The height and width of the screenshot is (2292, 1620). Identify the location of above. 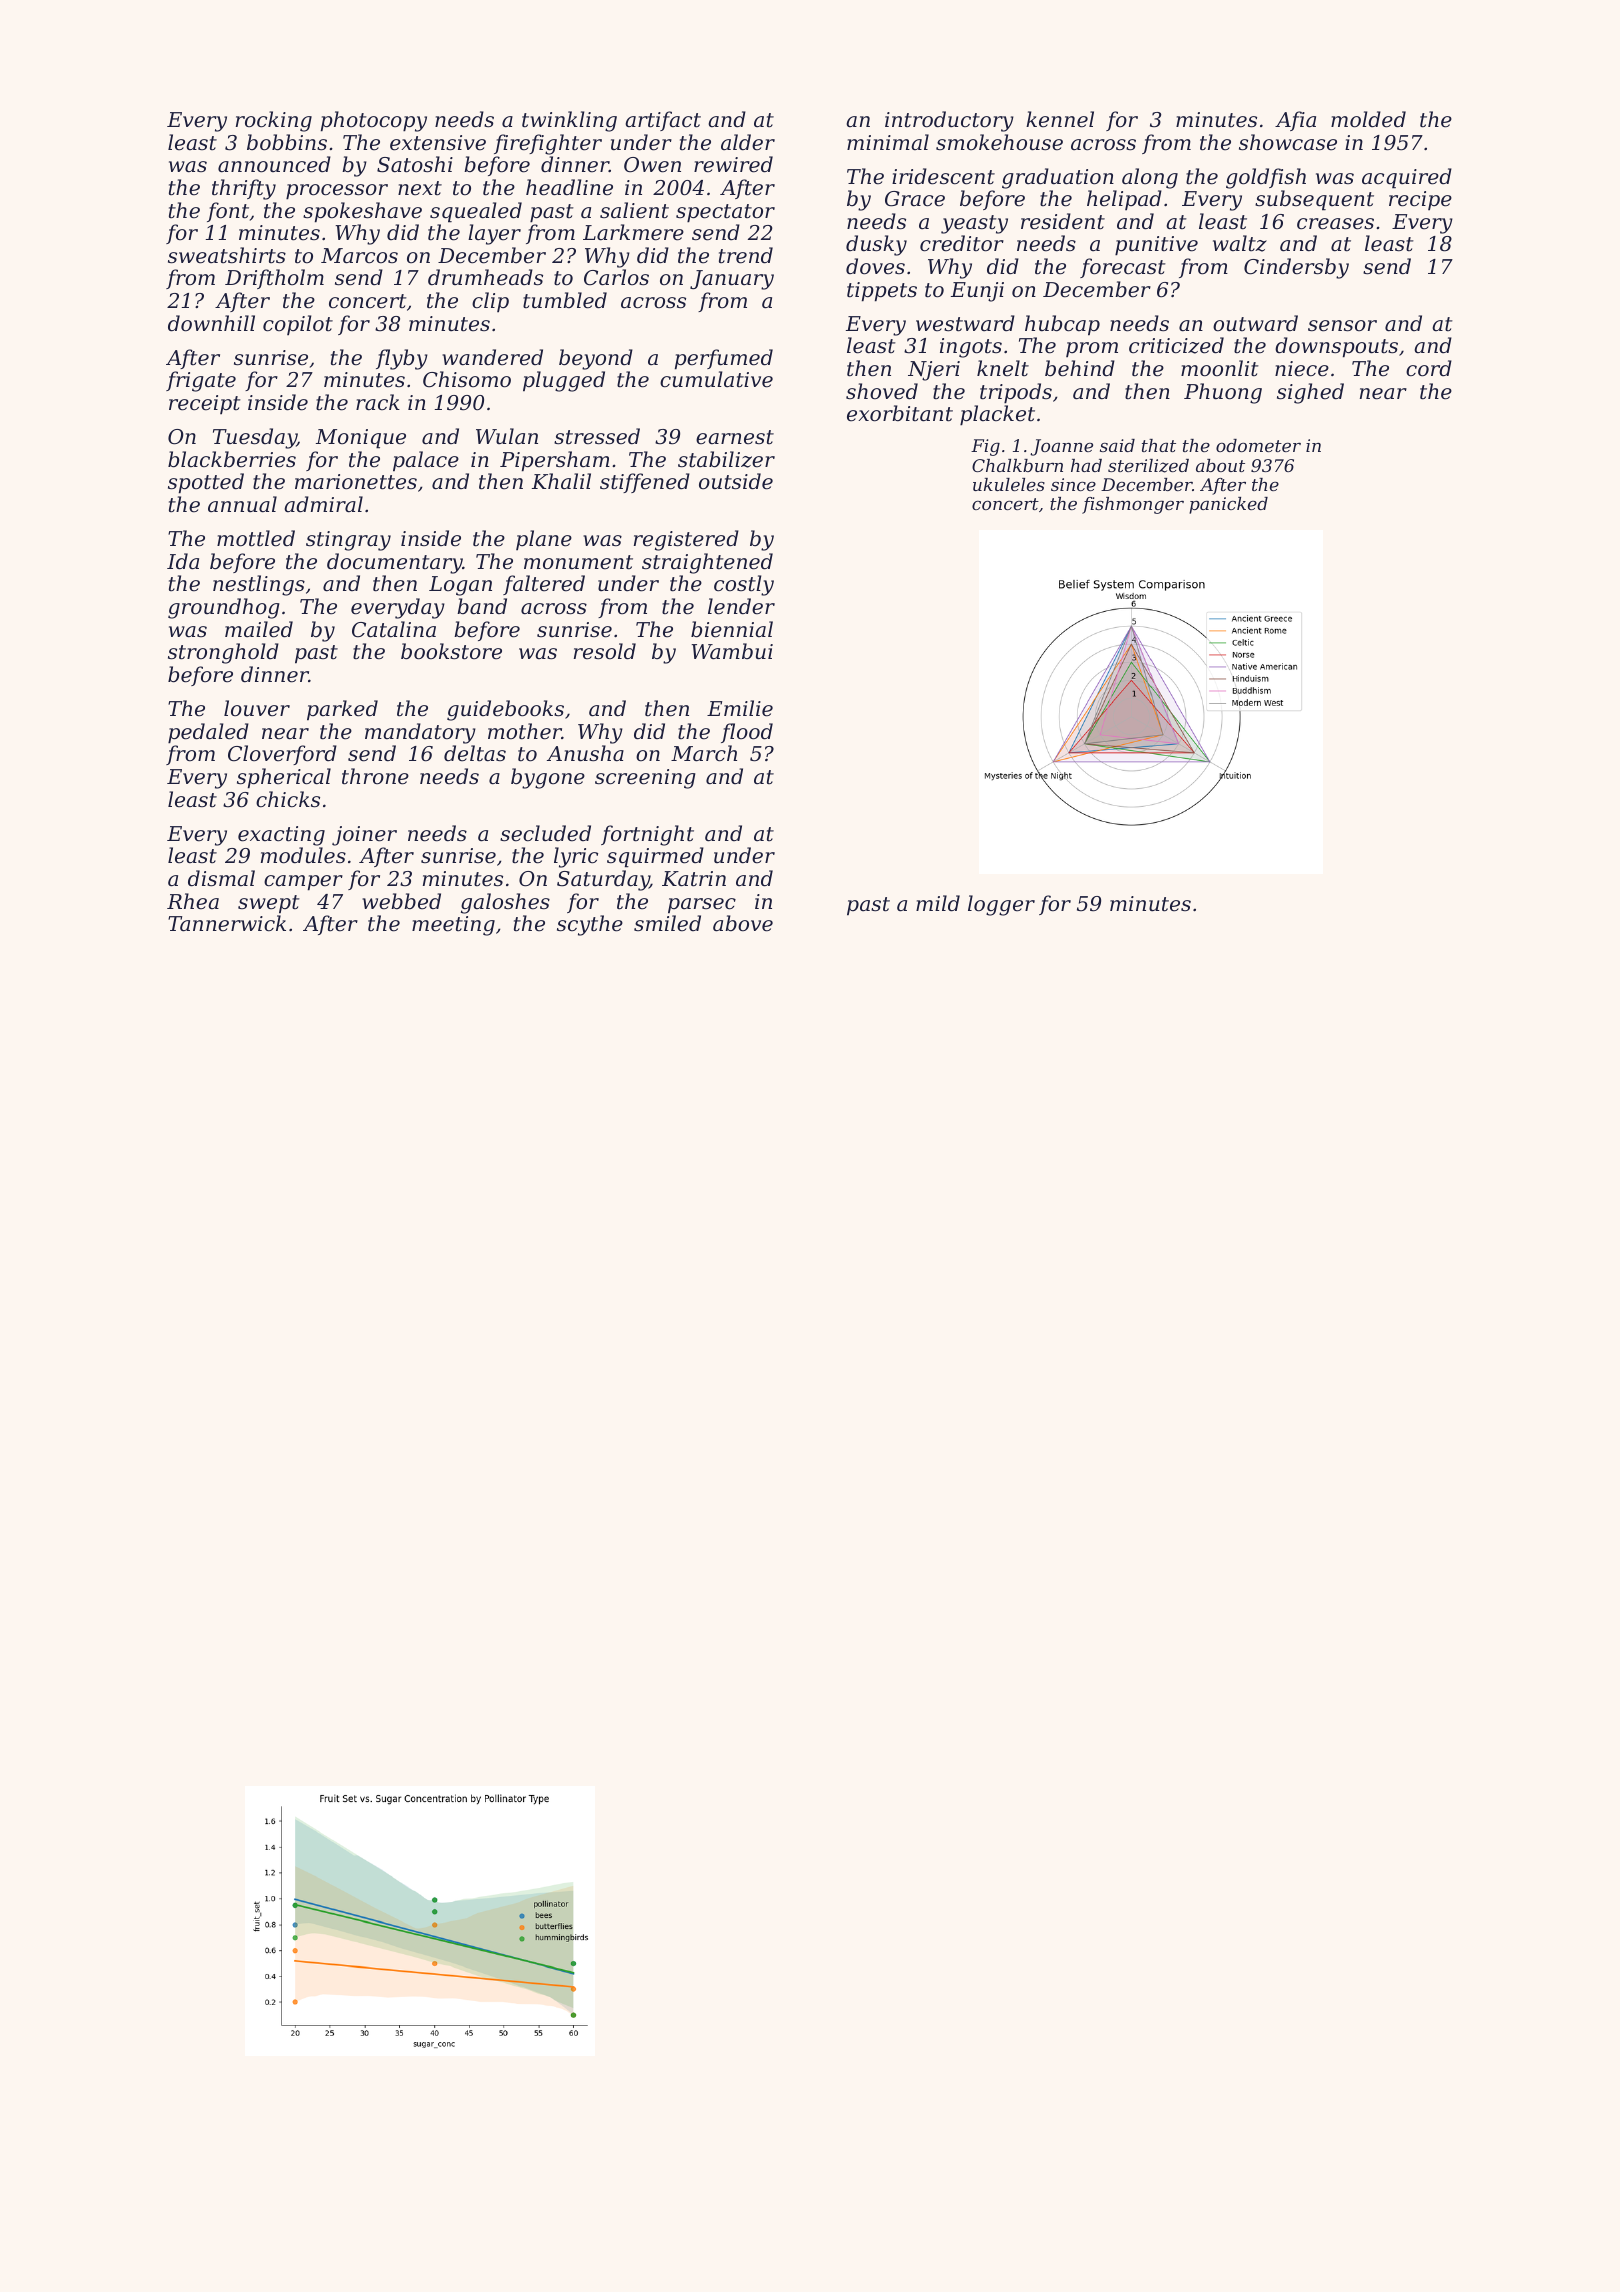
(743, 923).
